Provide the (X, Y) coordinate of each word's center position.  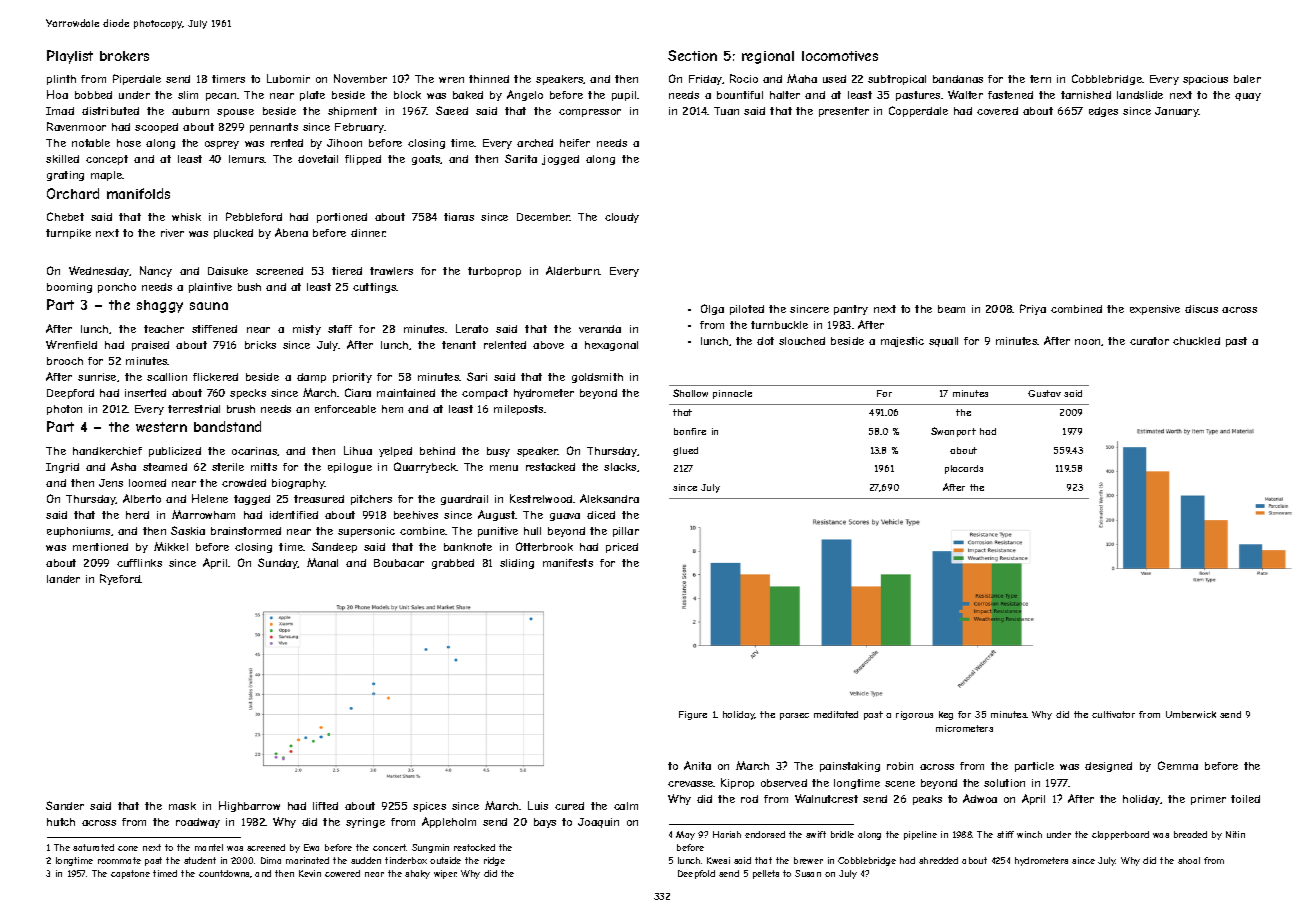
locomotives (840, 56)
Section (692, 55)
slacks (620, 467)
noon (1087, 342)
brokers (124, 56)
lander (63, 579)
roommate (119, 860)
